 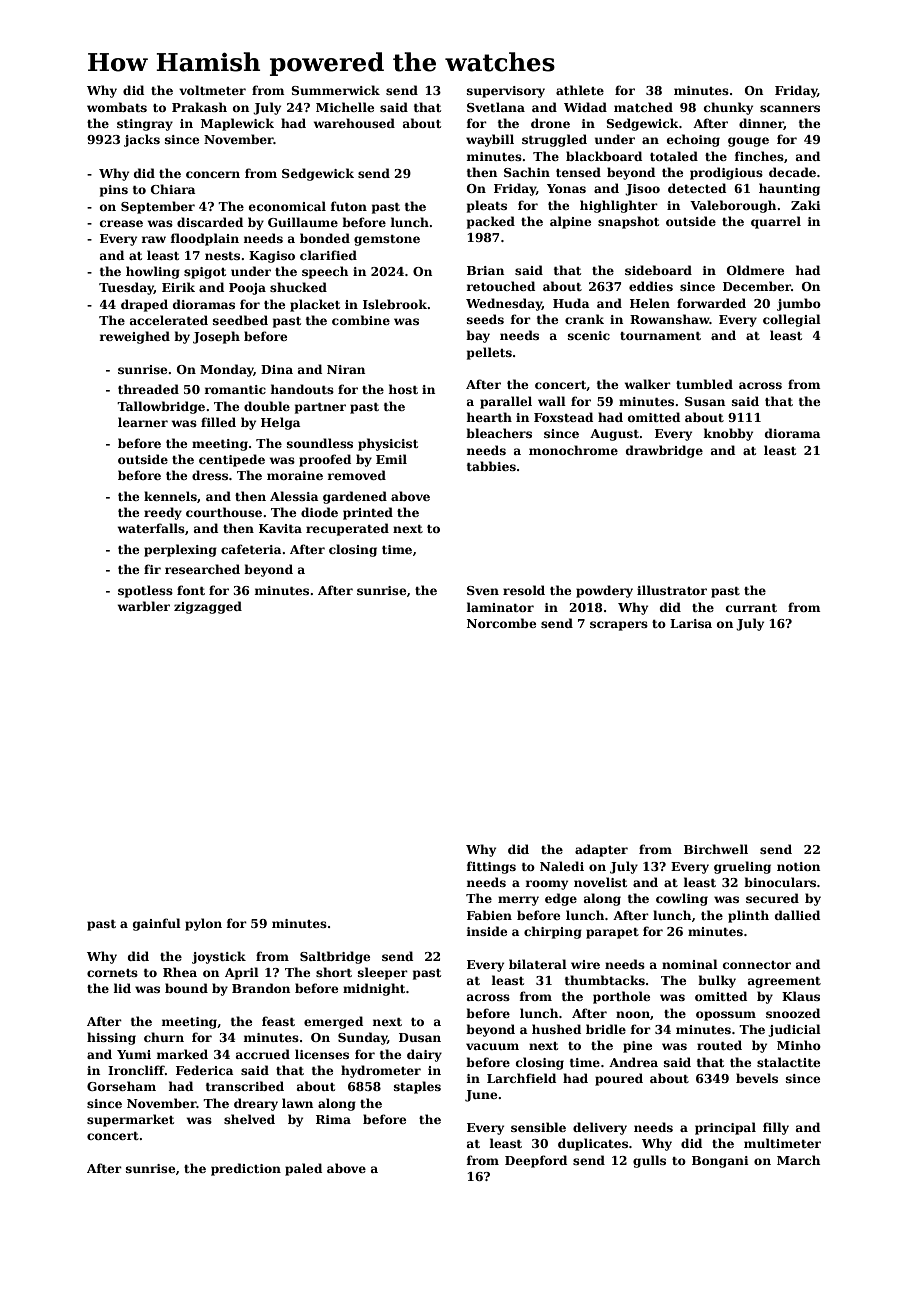 I want to click on pylon, so click(x=203, y=924).
